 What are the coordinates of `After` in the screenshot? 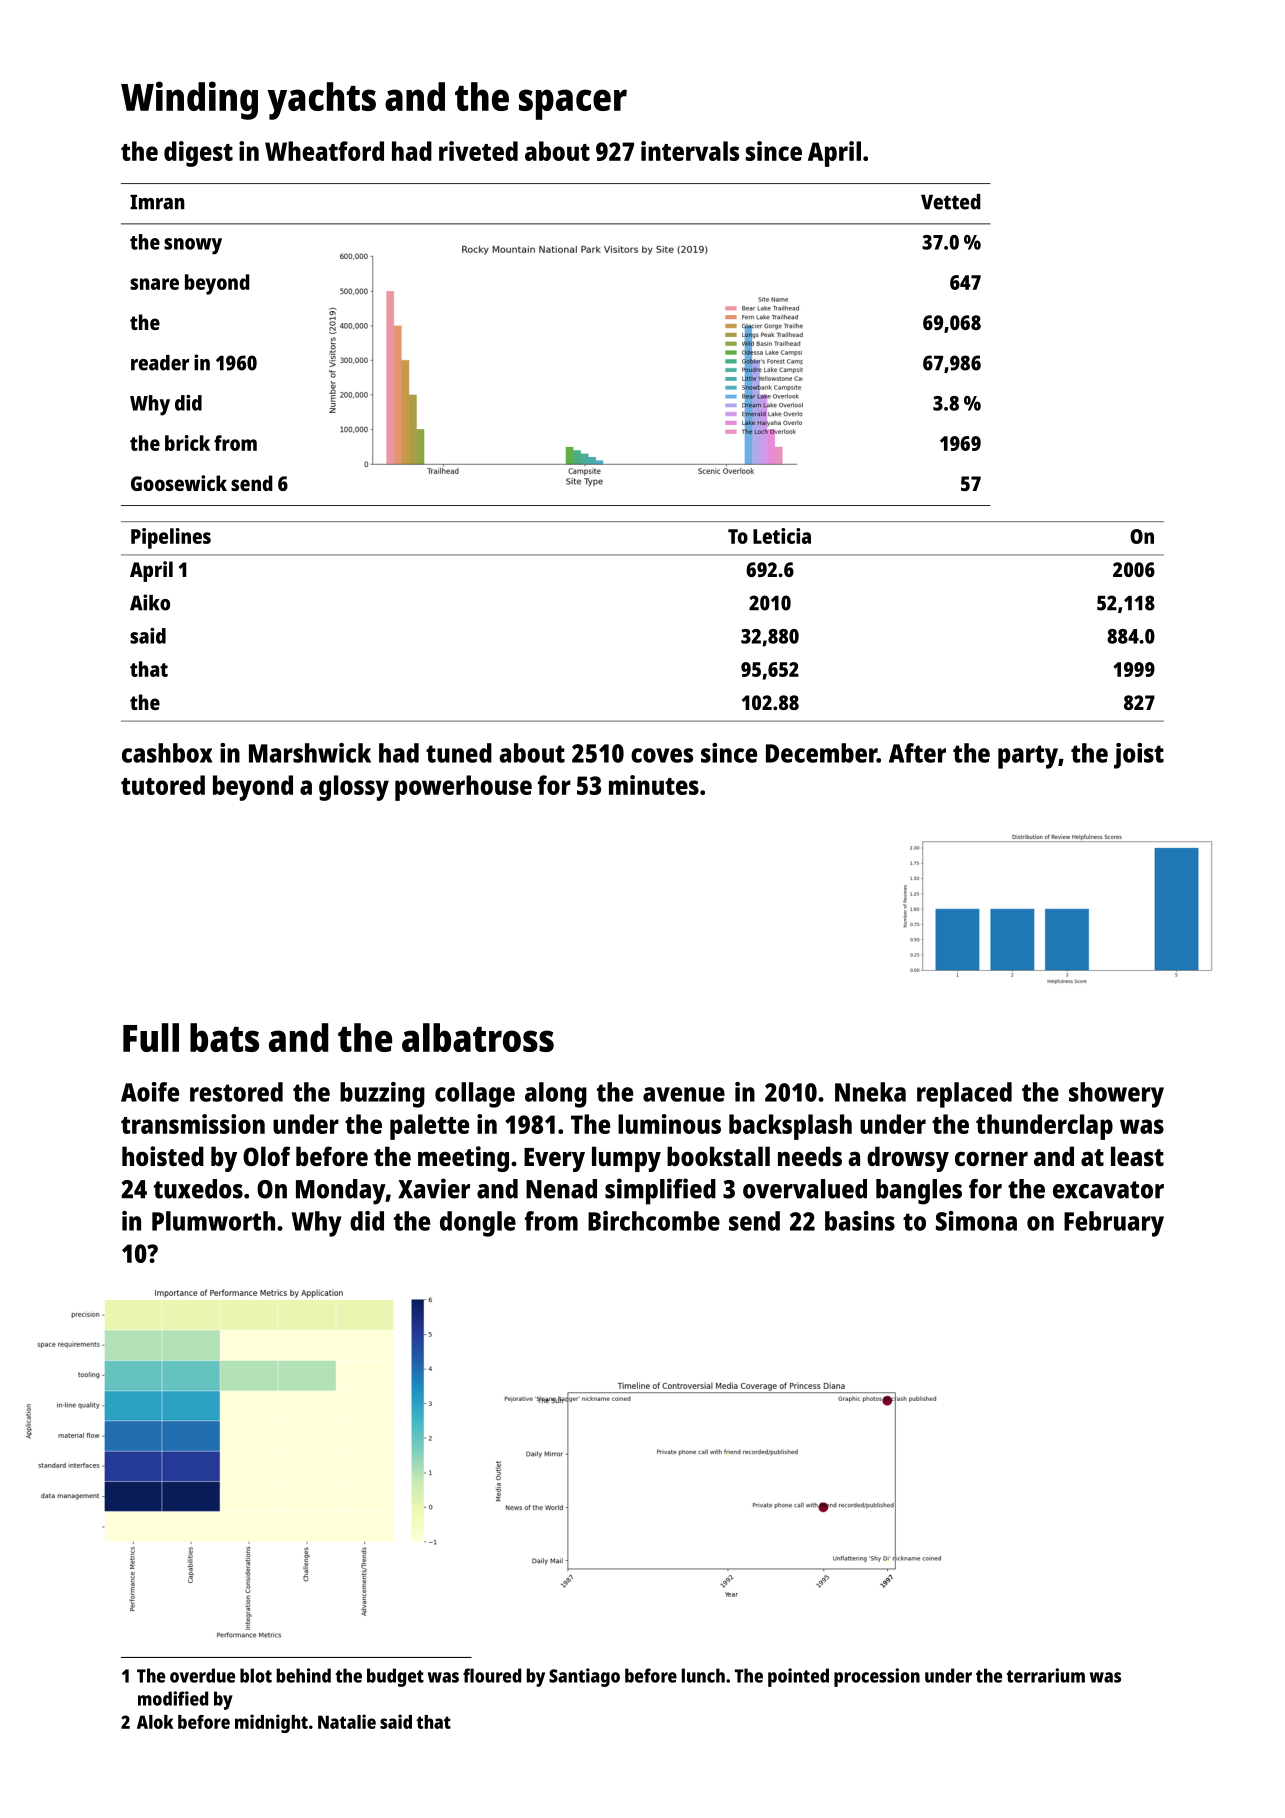 It's located at (917, 753).
